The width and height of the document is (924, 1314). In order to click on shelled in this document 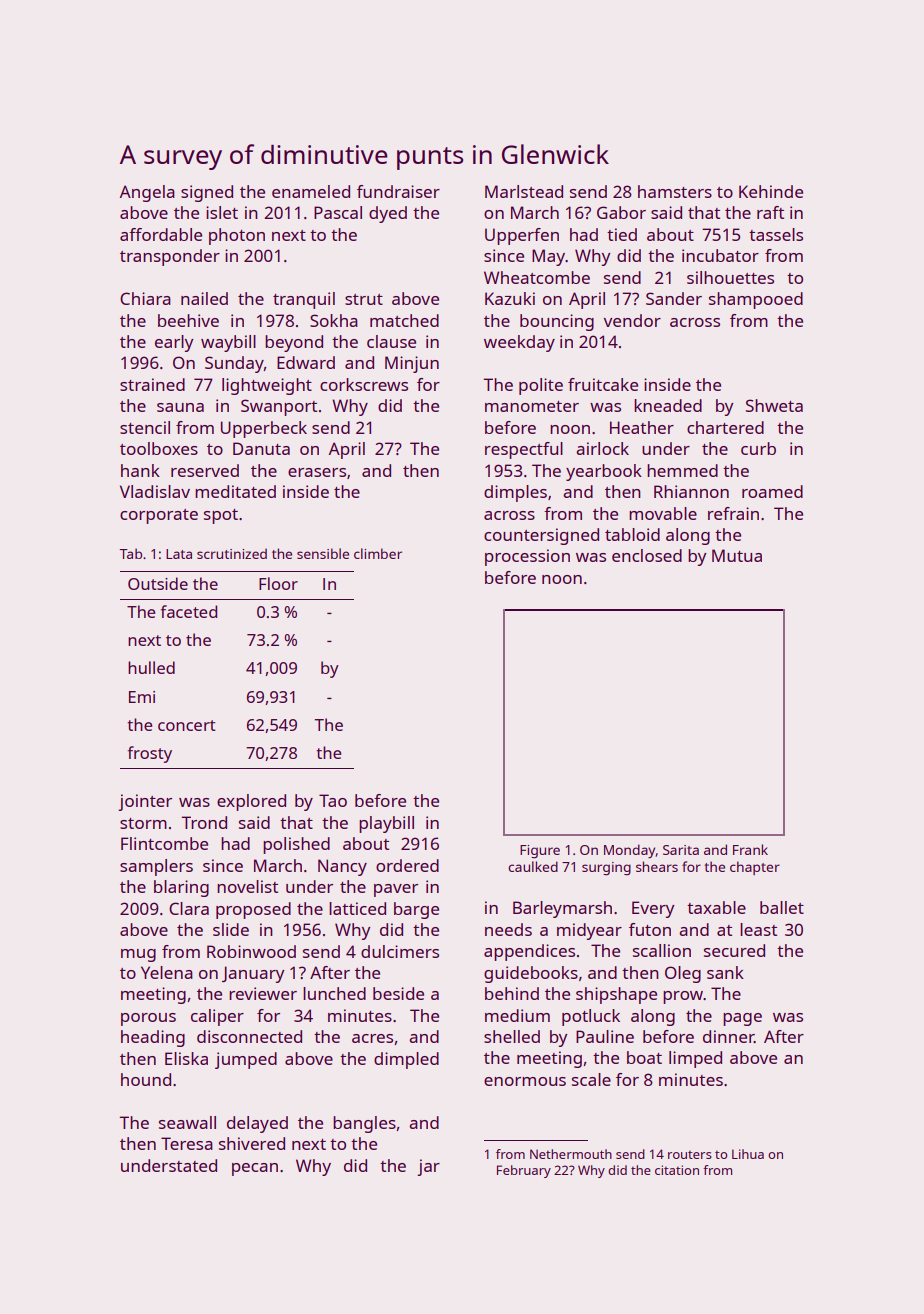, I will do `click(512, 1036)`.
